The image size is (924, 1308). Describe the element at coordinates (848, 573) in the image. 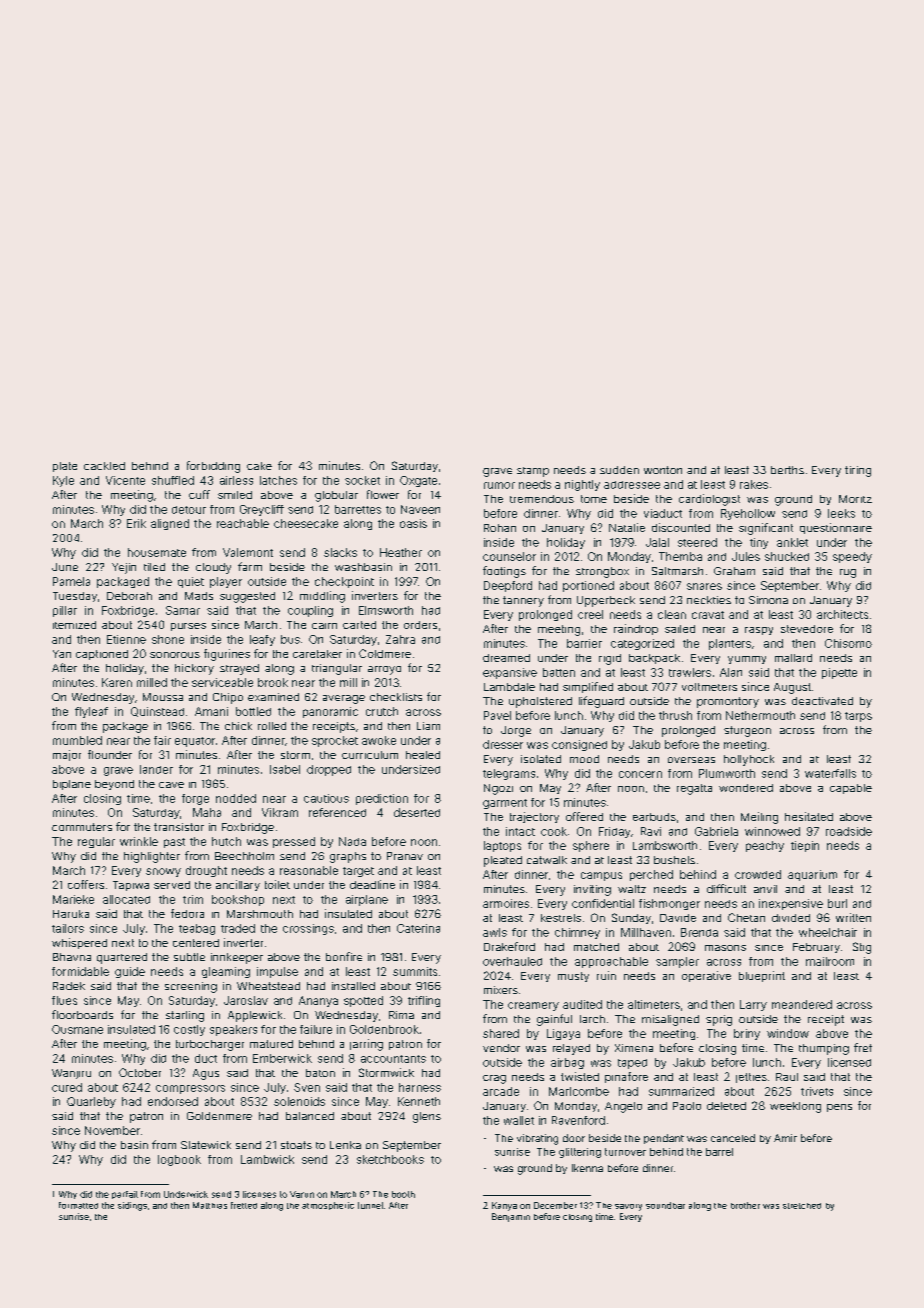

I see `rug` at that location.
